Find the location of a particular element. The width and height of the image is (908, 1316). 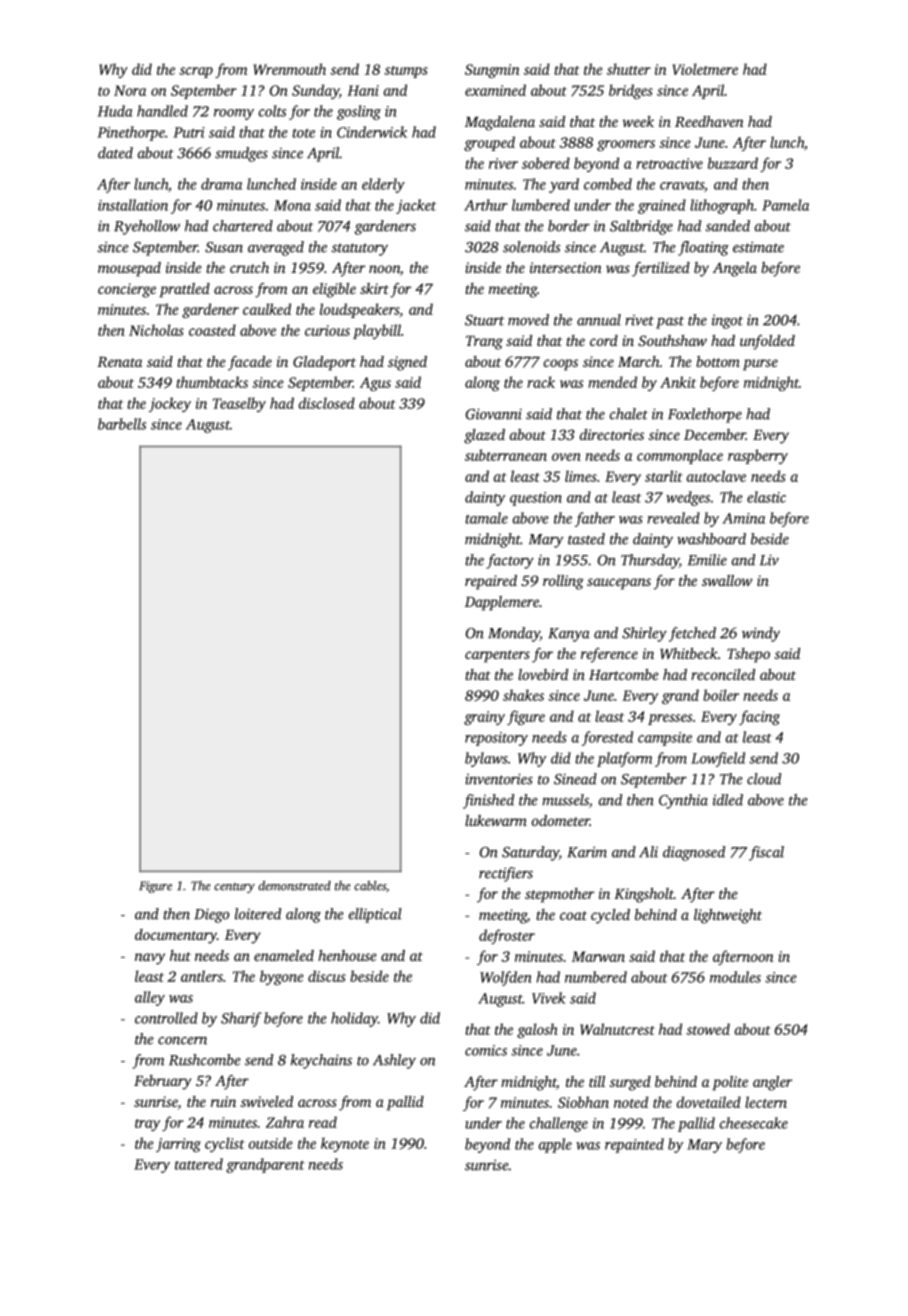

question is located at coordinates (536, 499).
